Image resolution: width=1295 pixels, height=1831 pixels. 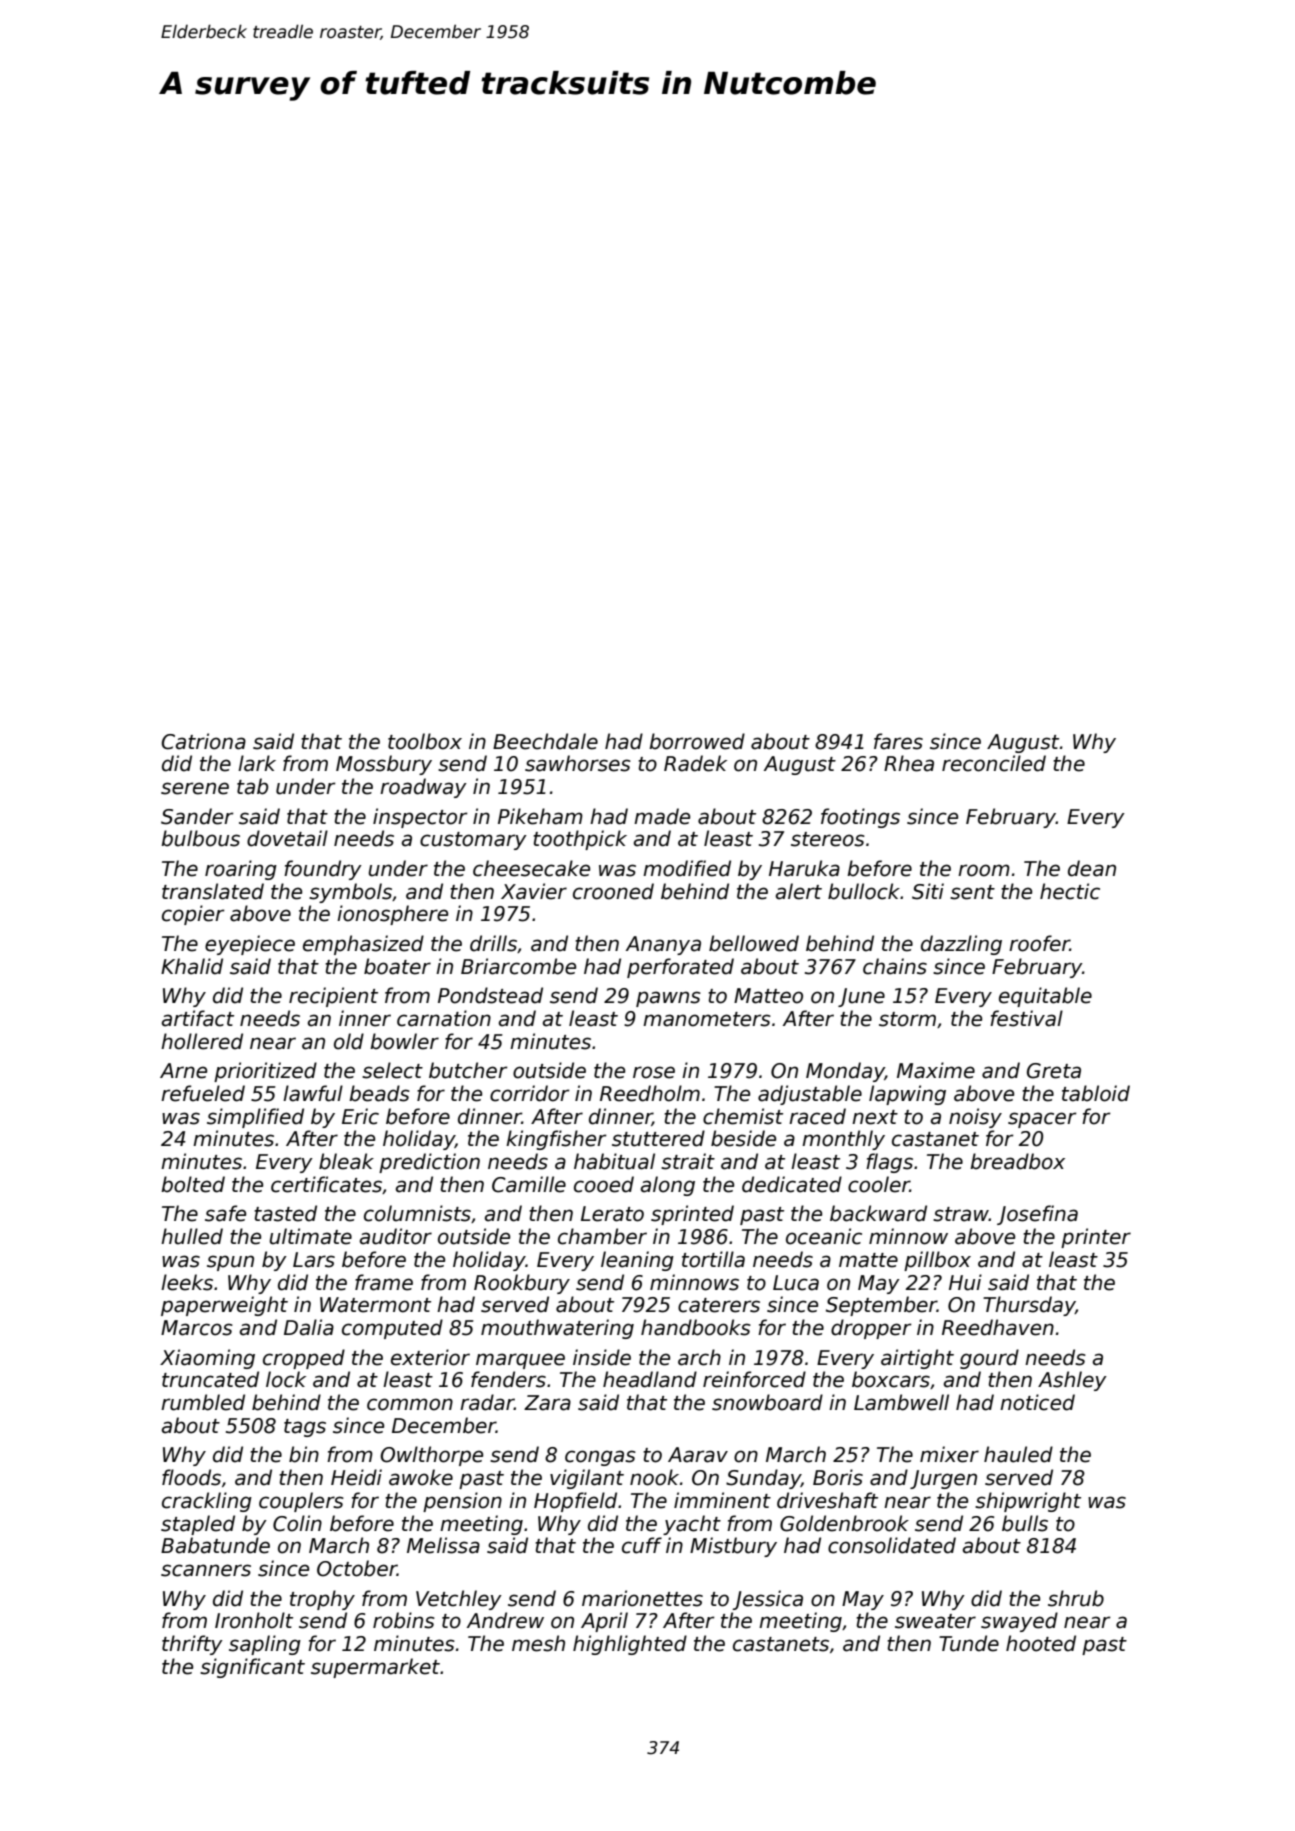 What do you see at coordinates (642, 1545) in the screenshot?
I see `cuff` at bounding box center [642, 1545].
